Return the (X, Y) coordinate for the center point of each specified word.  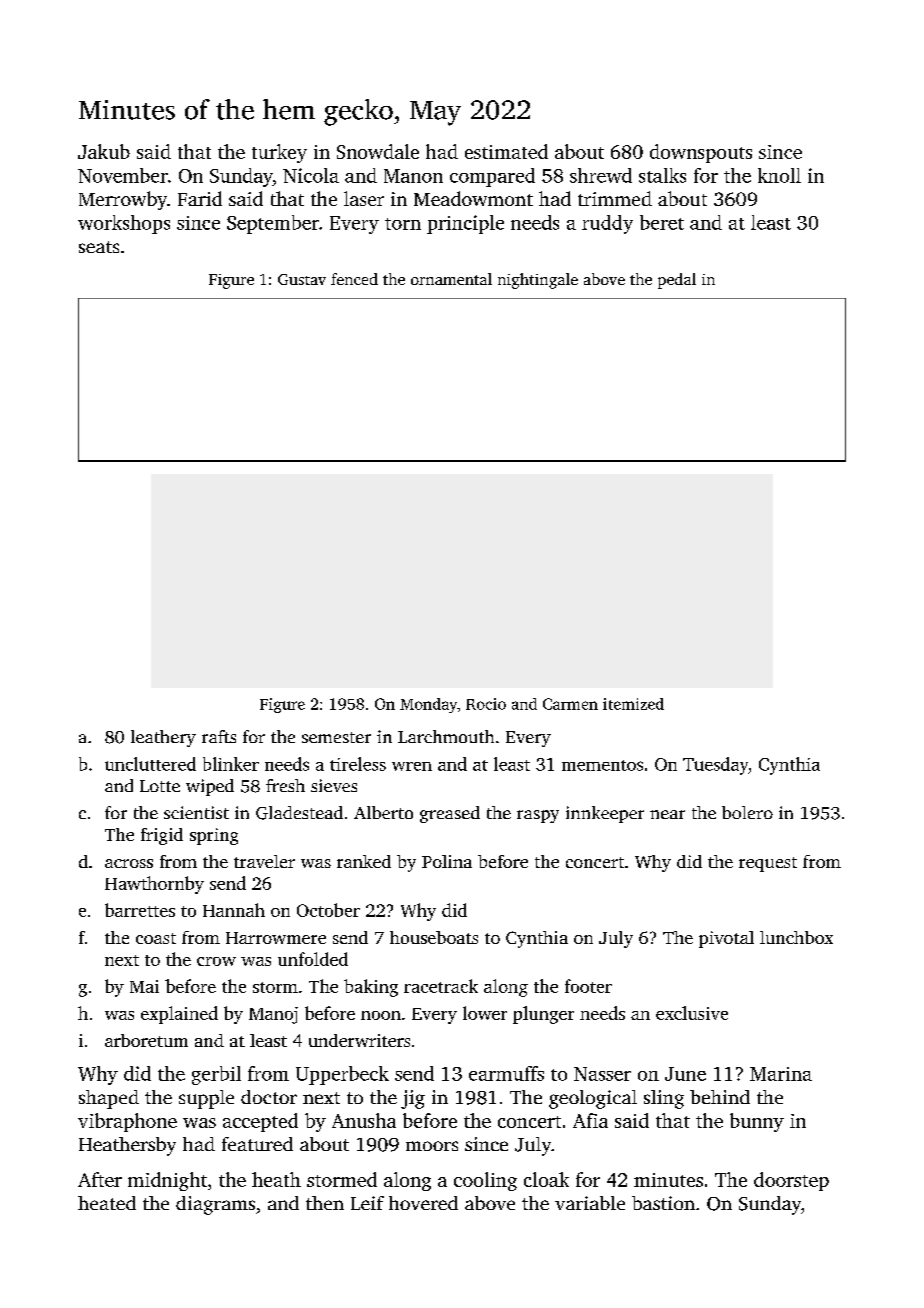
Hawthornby (154, 885)
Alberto (383, 812)
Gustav (302, 279)
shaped (109, 1099)
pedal (677, 281)
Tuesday (715, 766)
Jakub (104, 151)
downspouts (701, 153)
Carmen (570, 704)
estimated (506, 151)
